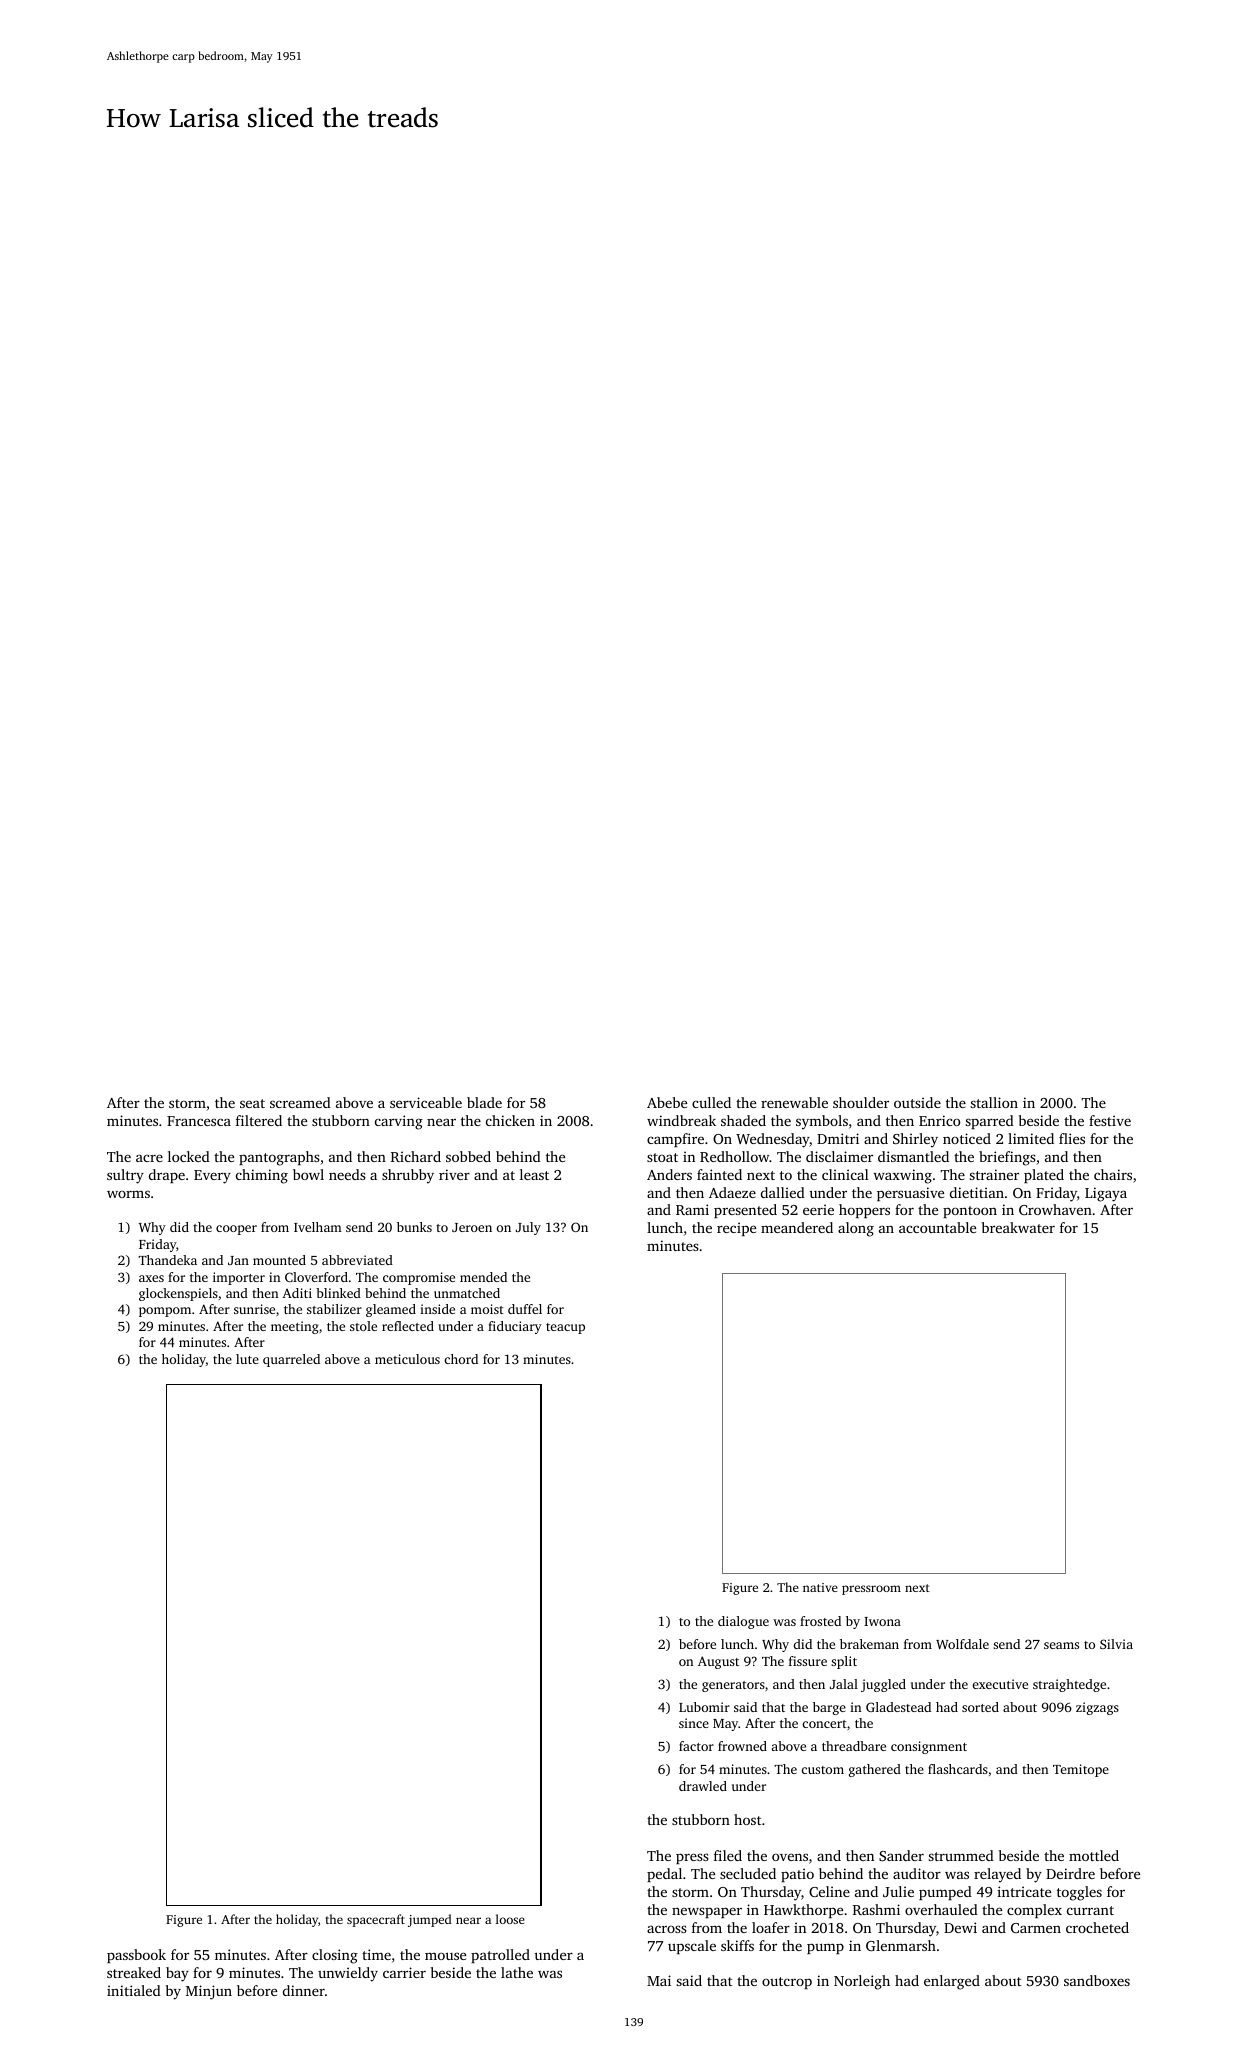 This image has height=2056, width=1248. I want to click on festive, so click(1110, 1120).
